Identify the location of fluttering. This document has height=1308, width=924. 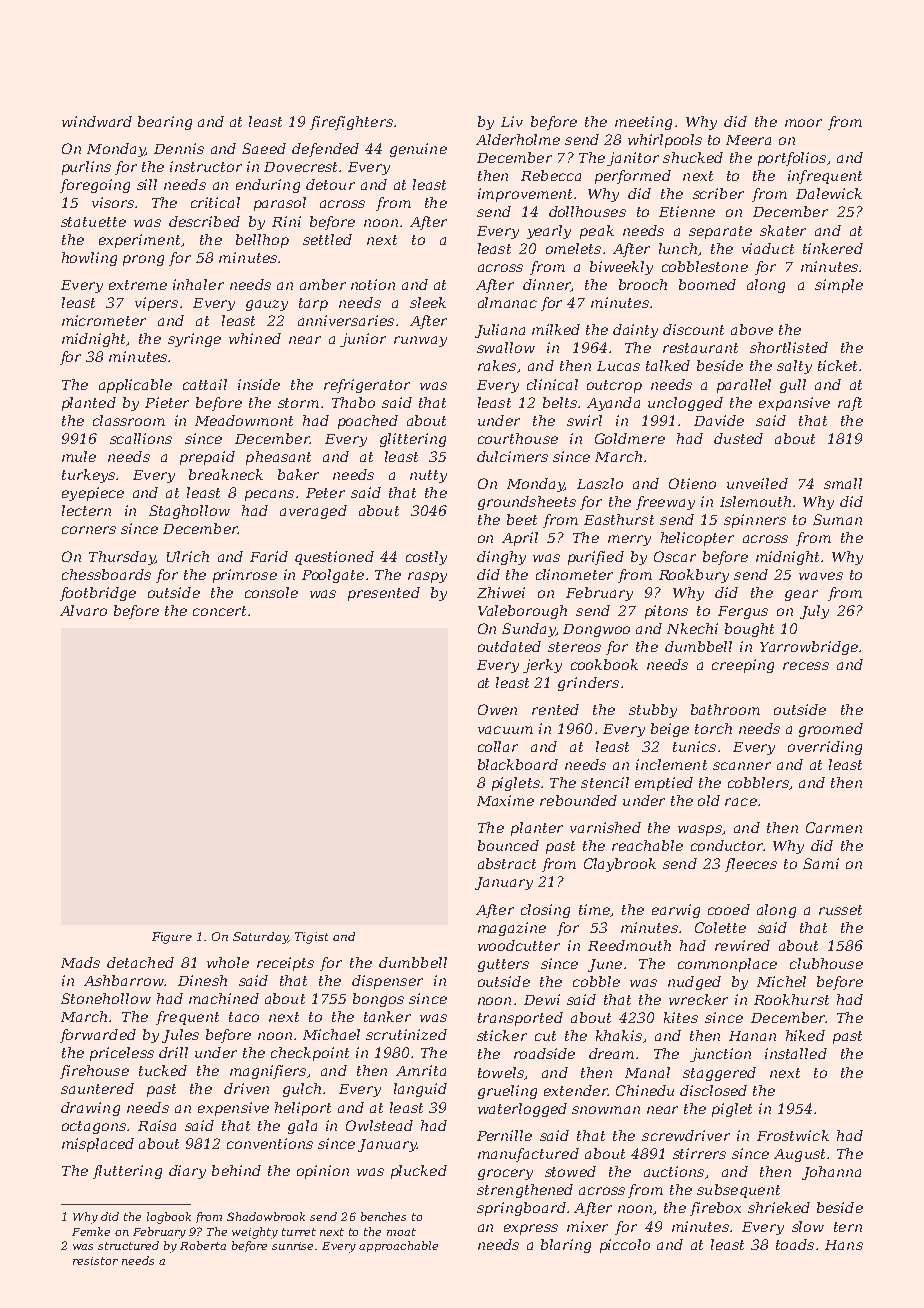
(127, 1172).
